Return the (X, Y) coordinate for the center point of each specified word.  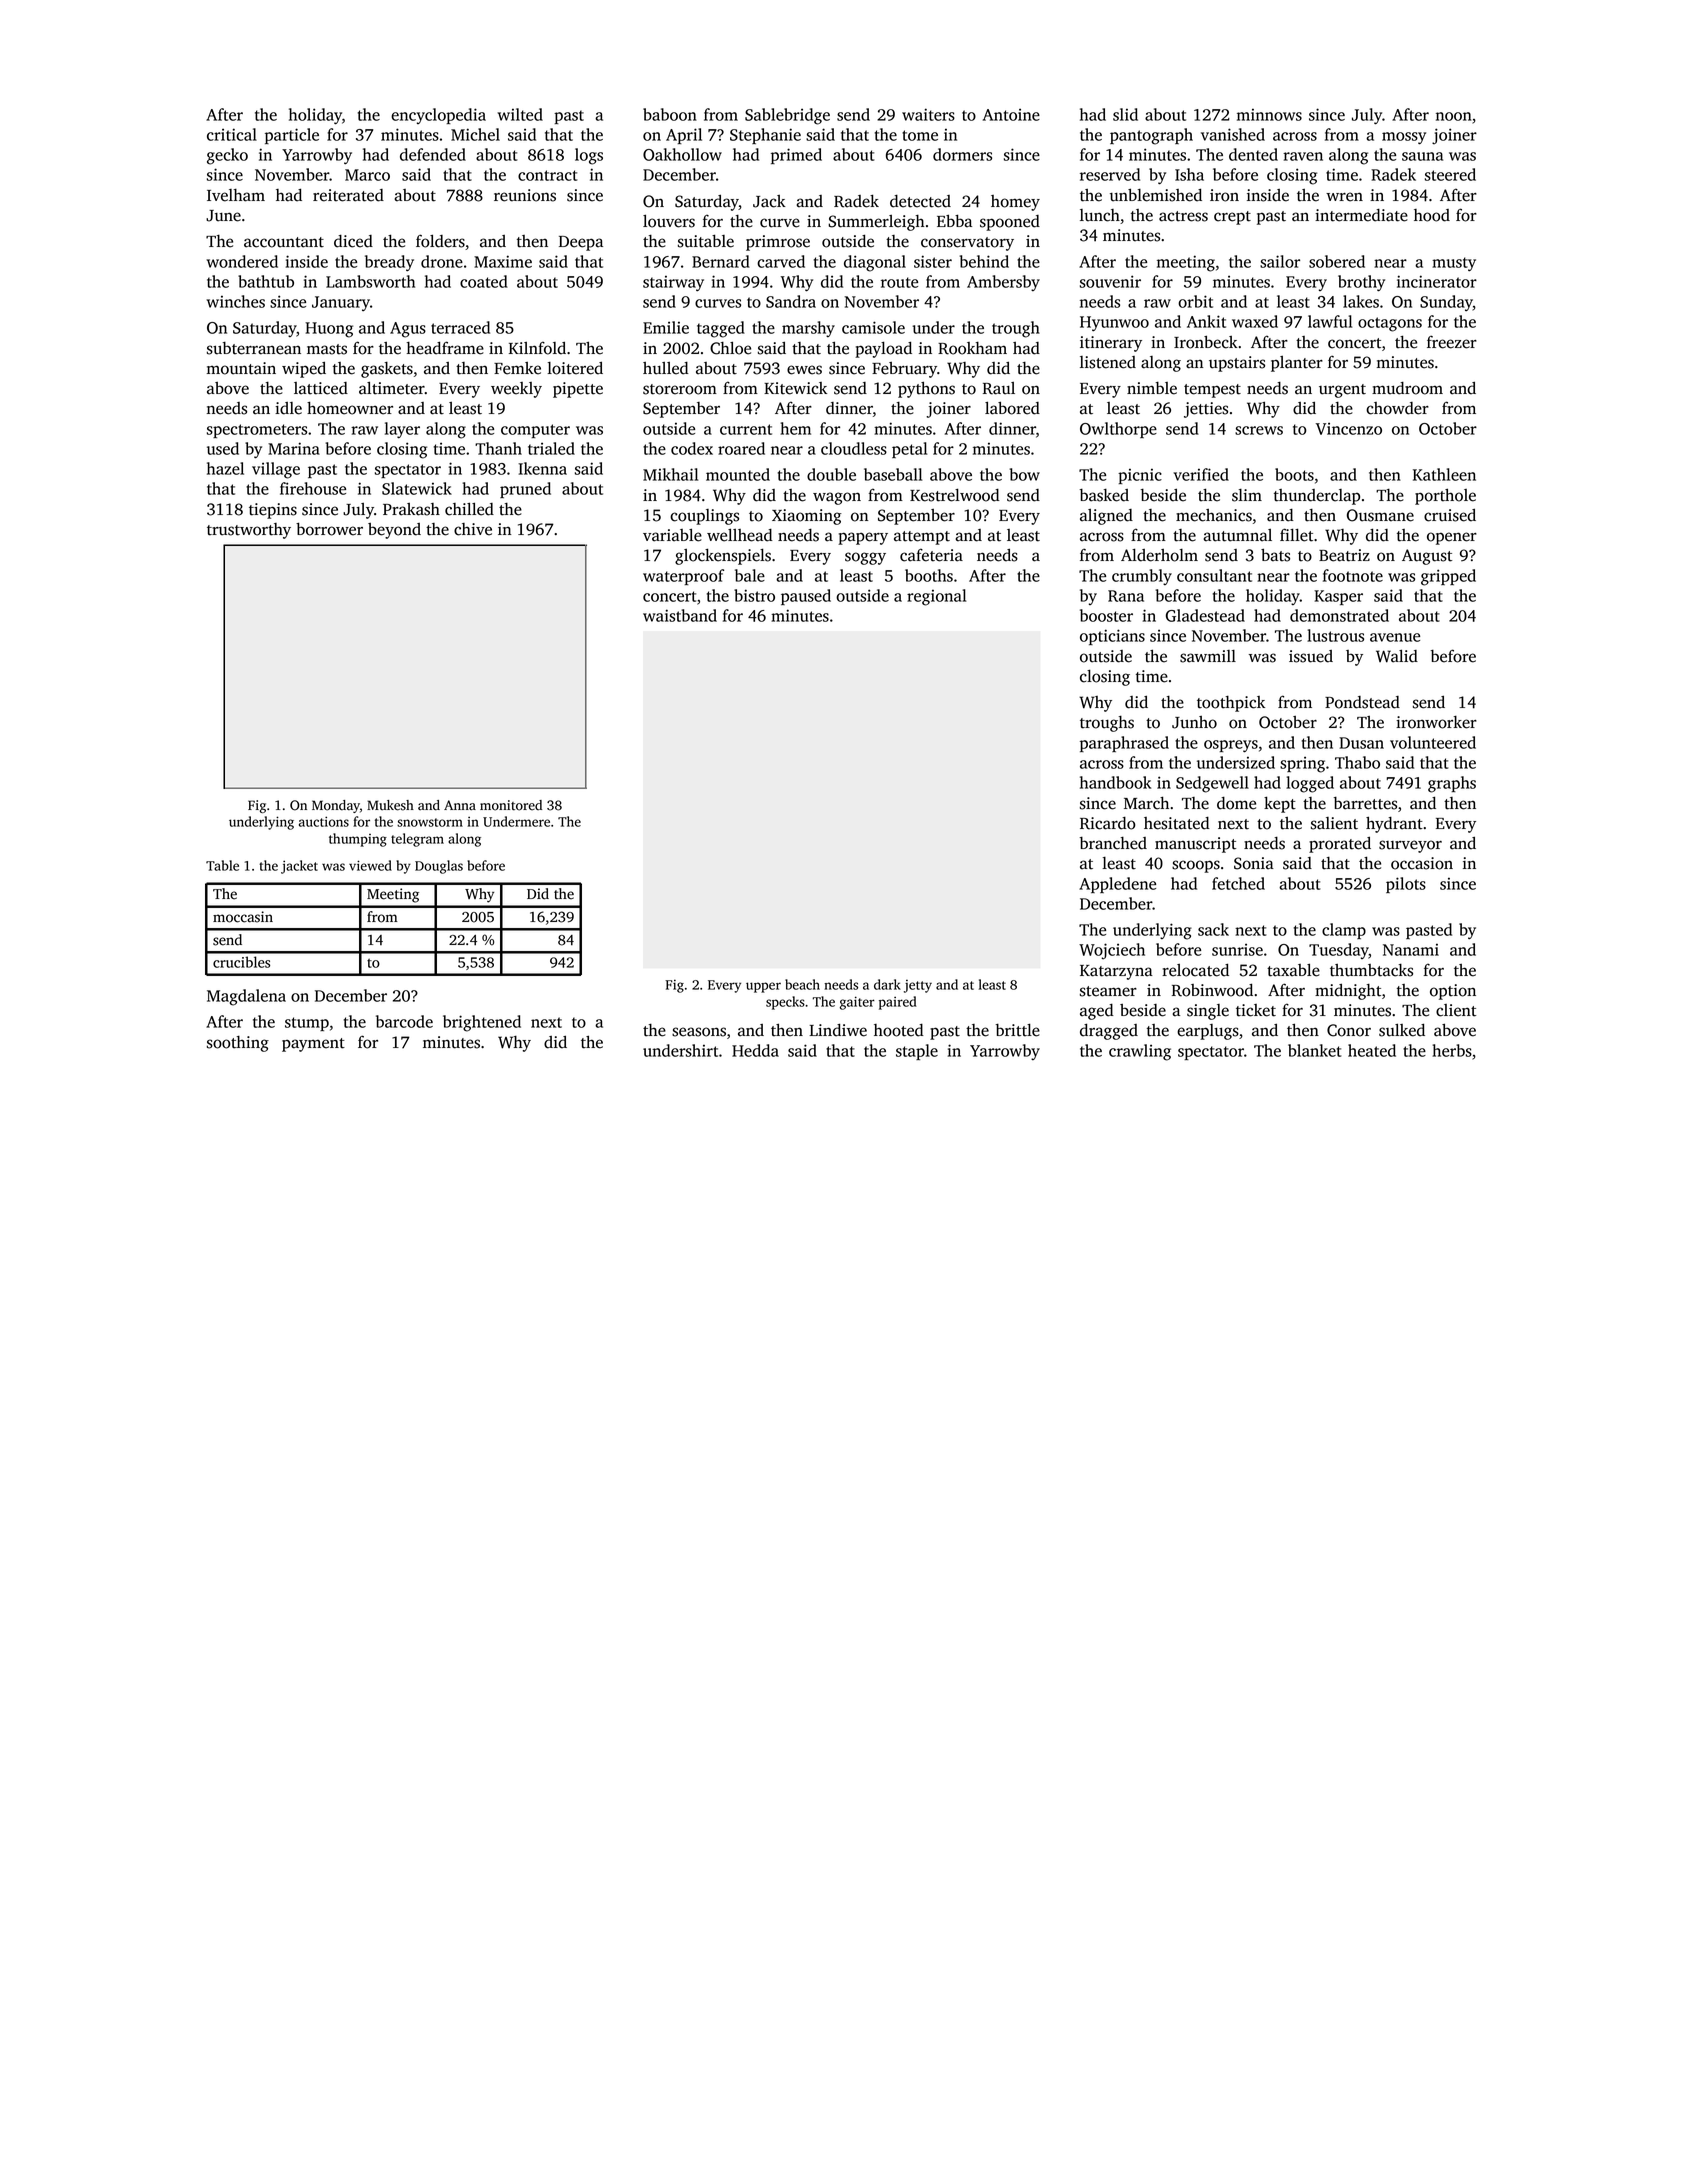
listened (1108, 362)
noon (1454, 116)
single (1208, 1012)
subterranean (254, 348)
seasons (699, 1032)
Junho (1194, 722)
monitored (511, 805)
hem (795, 428)
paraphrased (1124, 744)
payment (313, 1045)
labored (1012, 408)
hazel (225, 468)
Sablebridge (787, 116)
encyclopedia (438, 116)
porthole (1445, 496)
